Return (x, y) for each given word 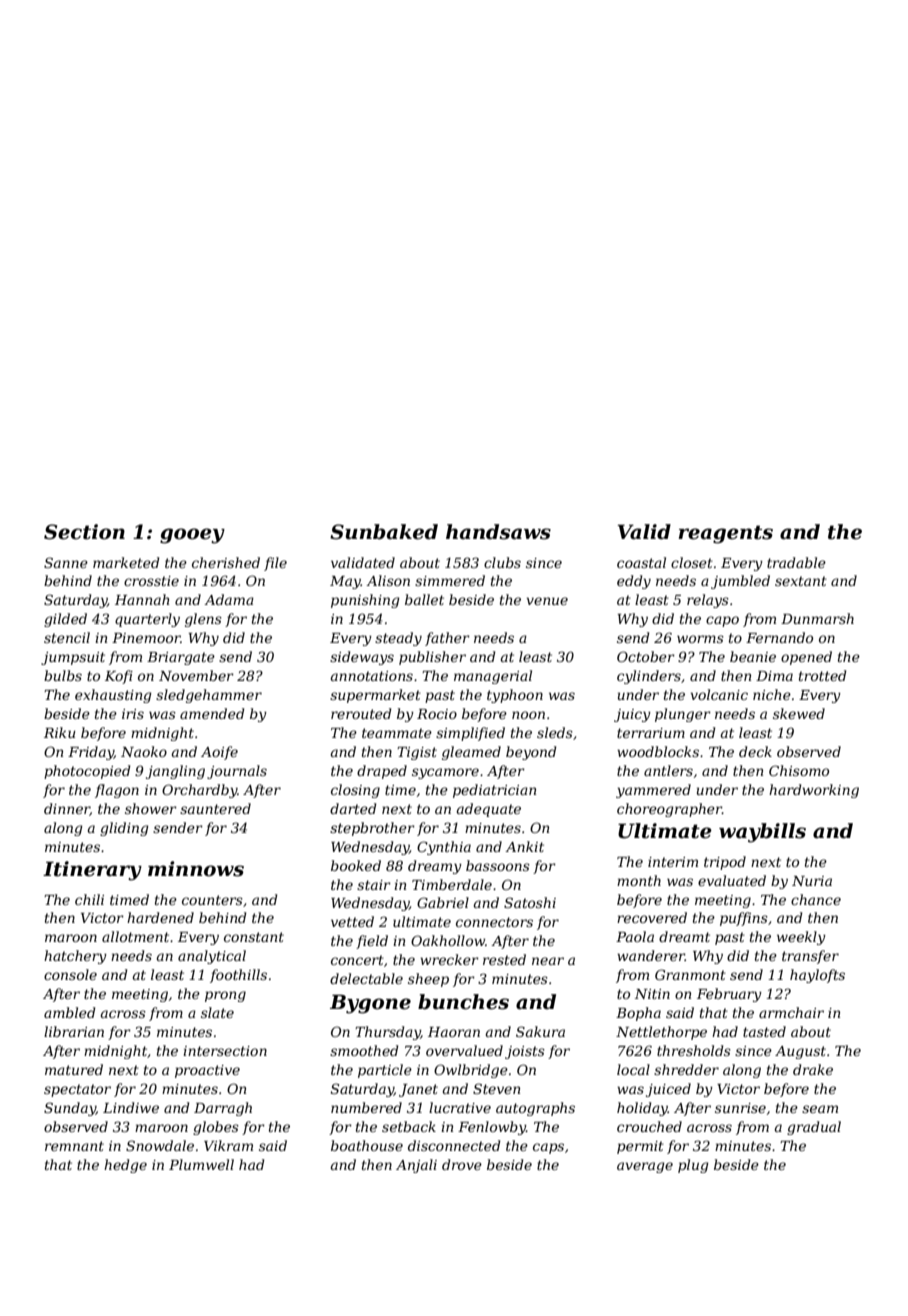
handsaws (498, 532)
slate (217, 1012)
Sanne (66, 562)
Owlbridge (471, 1071)
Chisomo (799, 770)
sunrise (740, 1108)
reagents (726, 534)
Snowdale (160, 1145)
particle (385, 1071)
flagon (117, 791)
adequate (489, 810)
